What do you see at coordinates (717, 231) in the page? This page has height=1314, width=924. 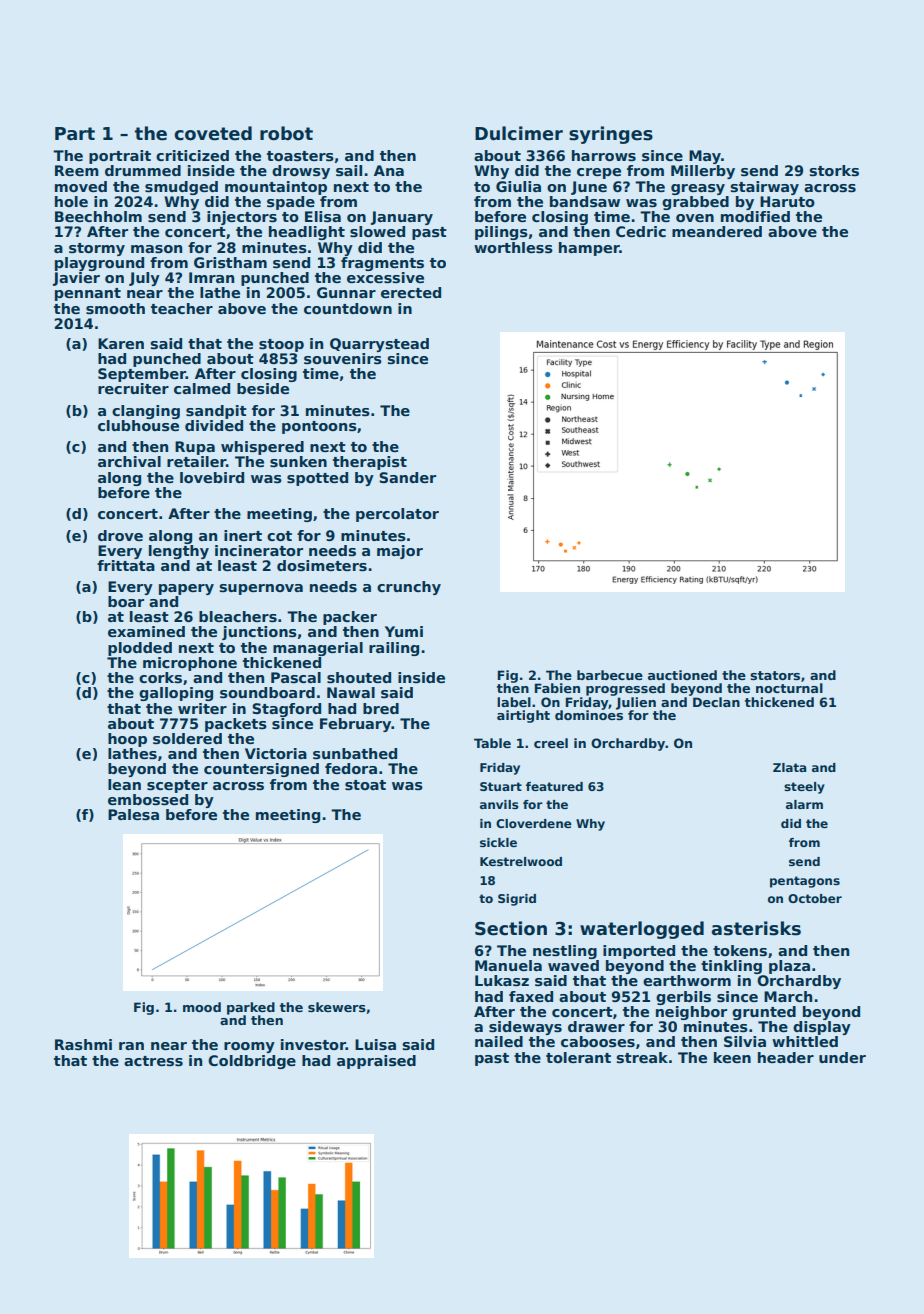 I see `meandered` at bounding box center [717, 231].
